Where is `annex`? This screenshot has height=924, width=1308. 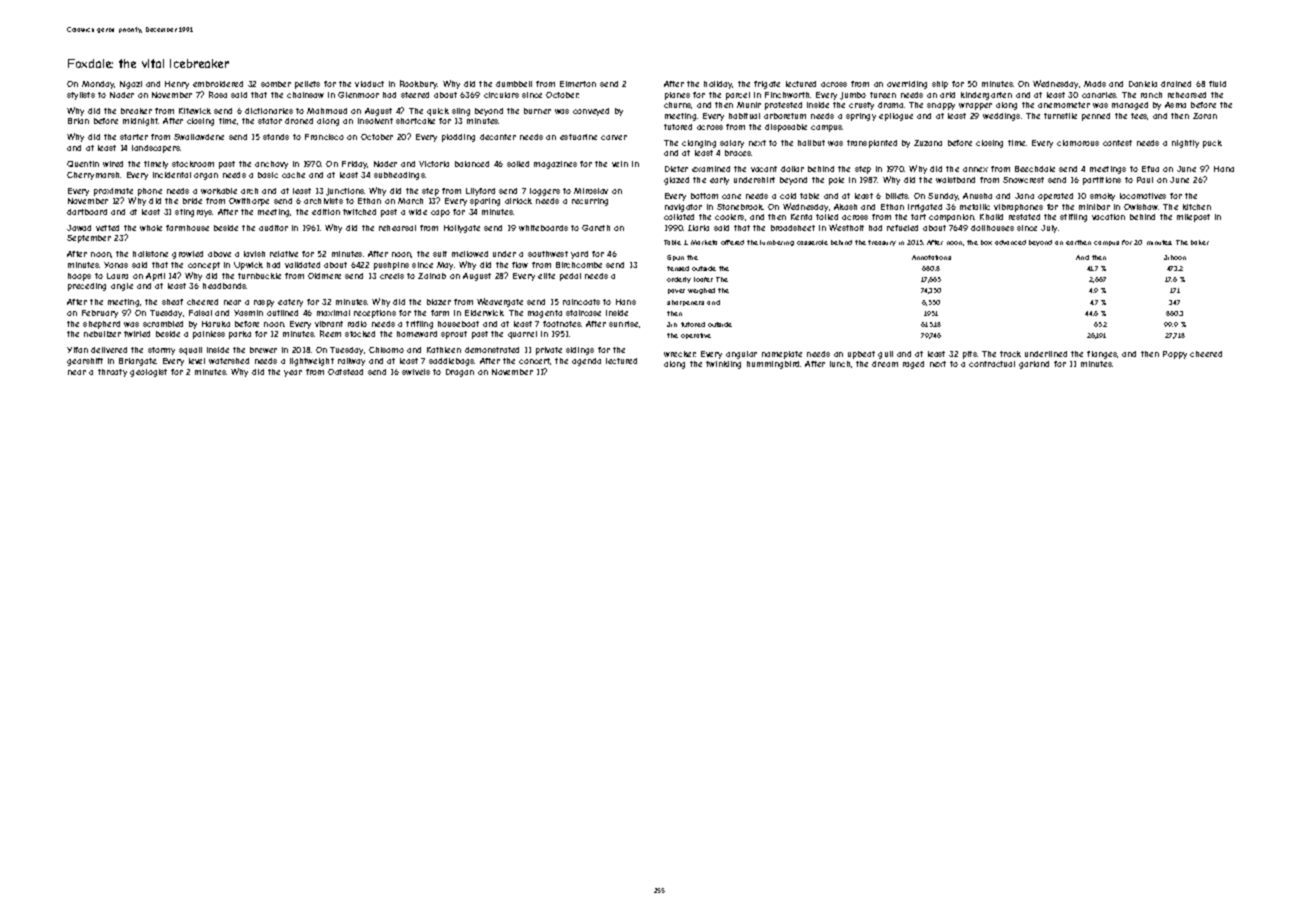
annex is located at coordinates (975, 169).
